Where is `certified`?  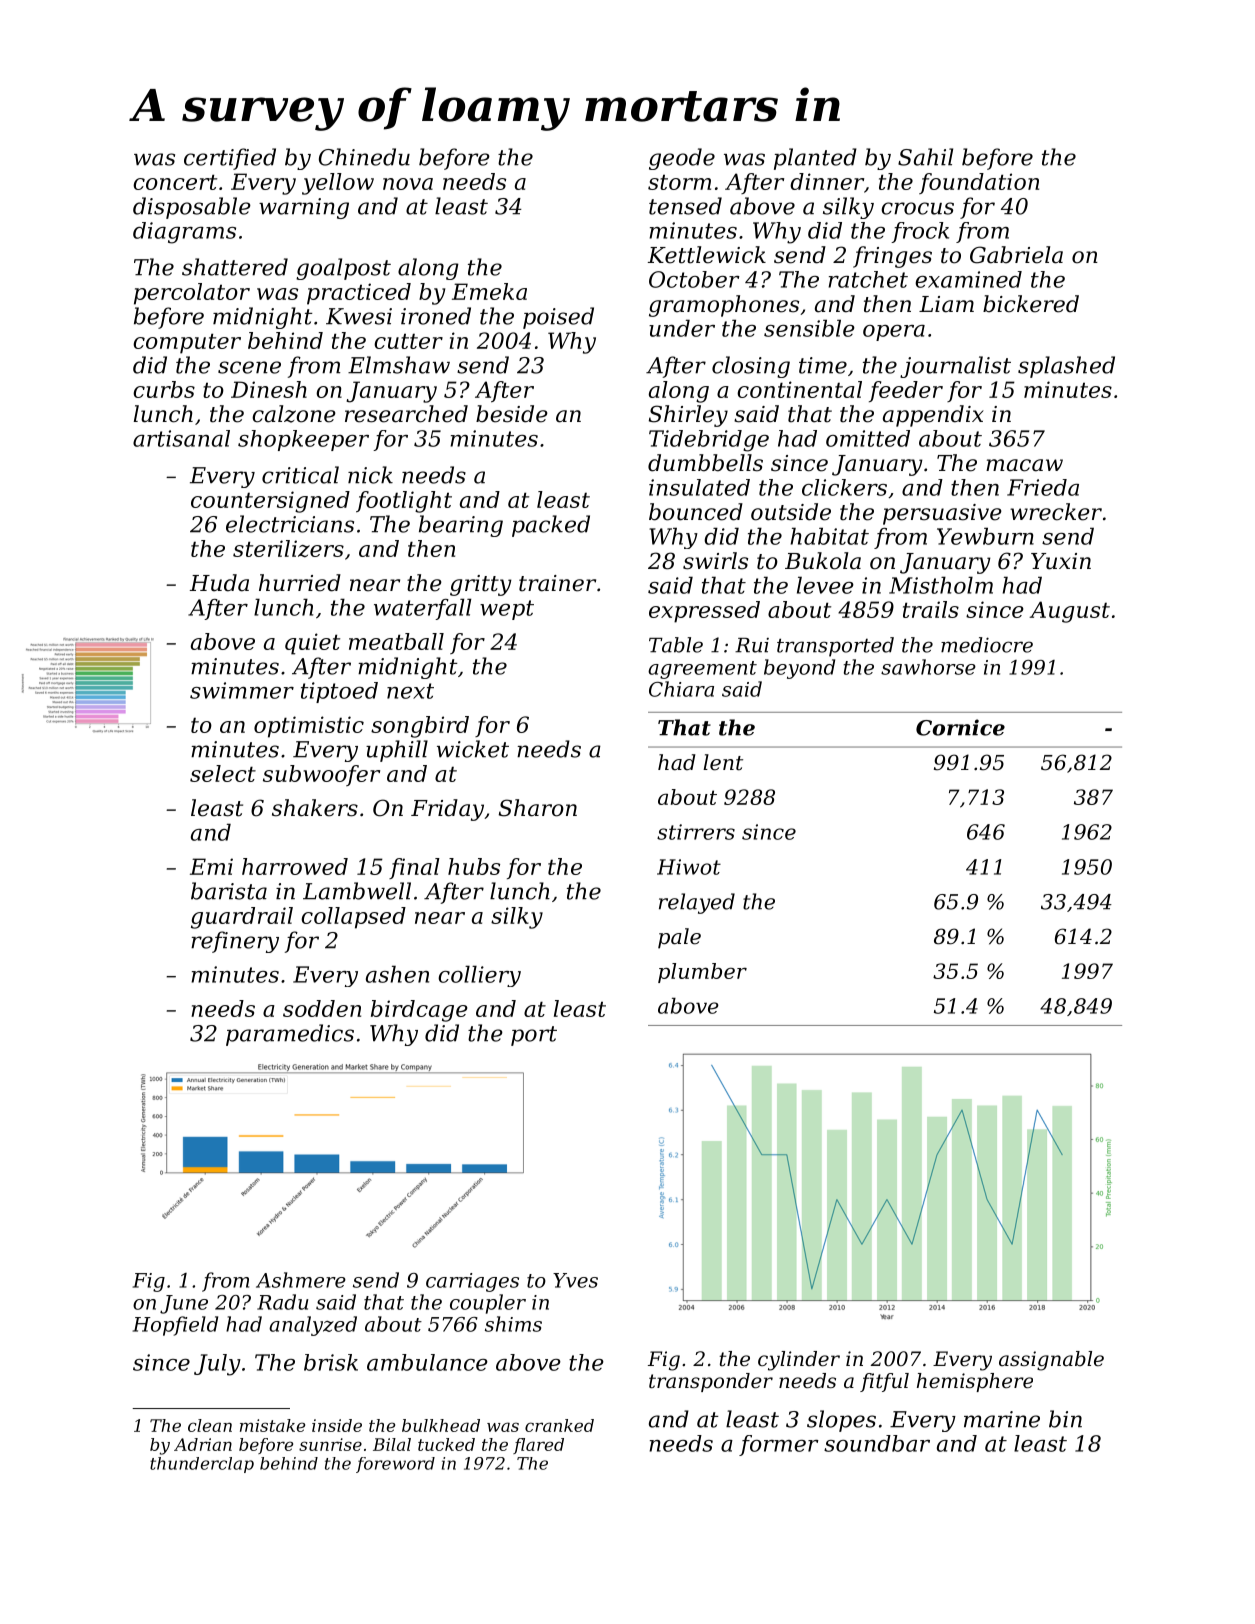 certified is located at coordinates (230, 159).
